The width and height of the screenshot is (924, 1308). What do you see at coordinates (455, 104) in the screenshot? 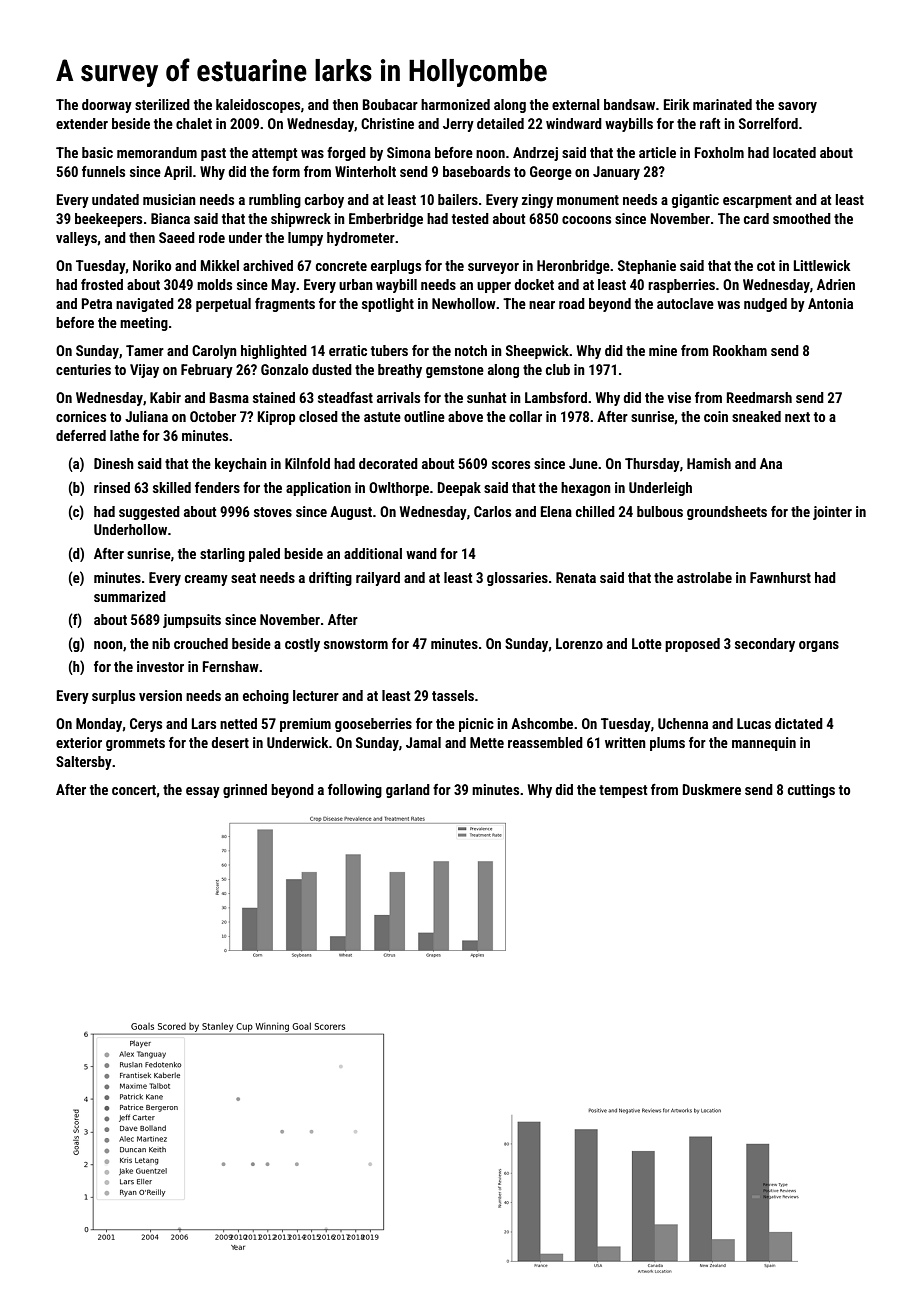
I see `harmonized` at bounding box center [455, 104].
